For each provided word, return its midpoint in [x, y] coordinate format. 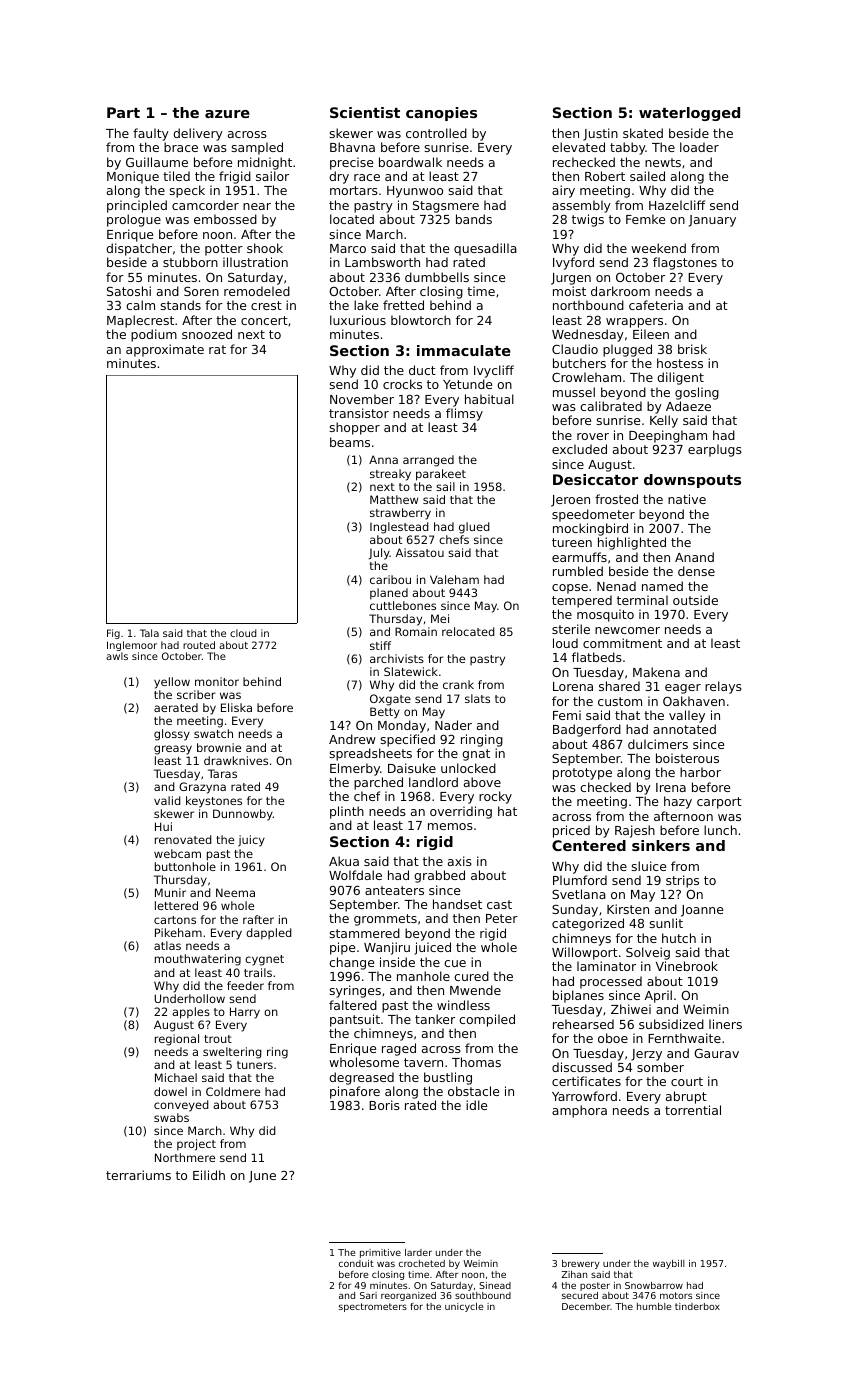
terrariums [138, 1175]
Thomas [476, 1062]
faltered [353, 1005]
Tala [149, 633]
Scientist [365, 112]
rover [593, 436]
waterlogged [689, 114]
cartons [175, 920]
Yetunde [467, 384]
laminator [606, 966]
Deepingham [668, 436]
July [379, 554]
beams [350, 442]
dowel [170, 1091]
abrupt [686, 1097]
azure [227, 114]
